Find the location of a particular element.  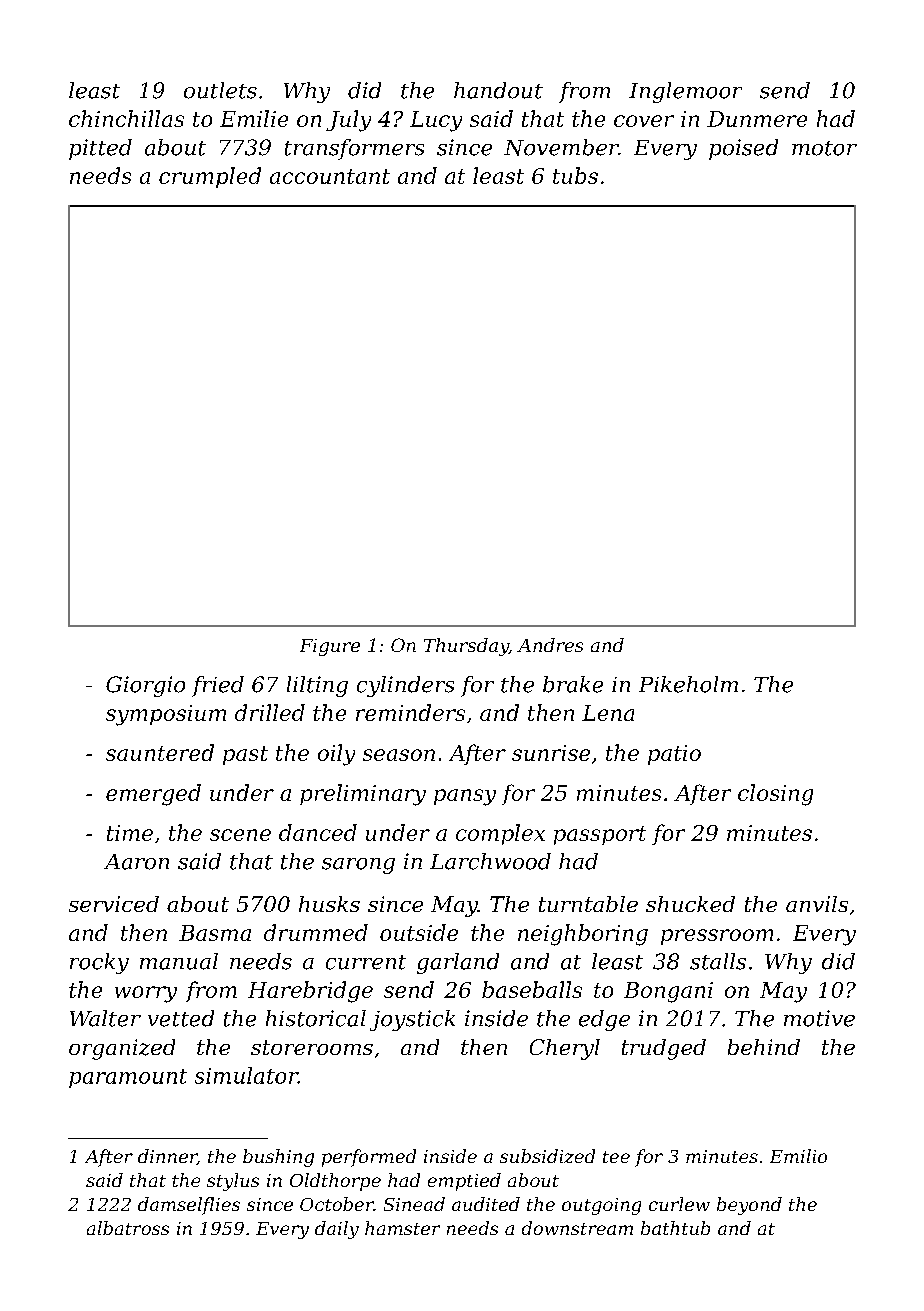

Andres is located at coordinates (550, 645).
